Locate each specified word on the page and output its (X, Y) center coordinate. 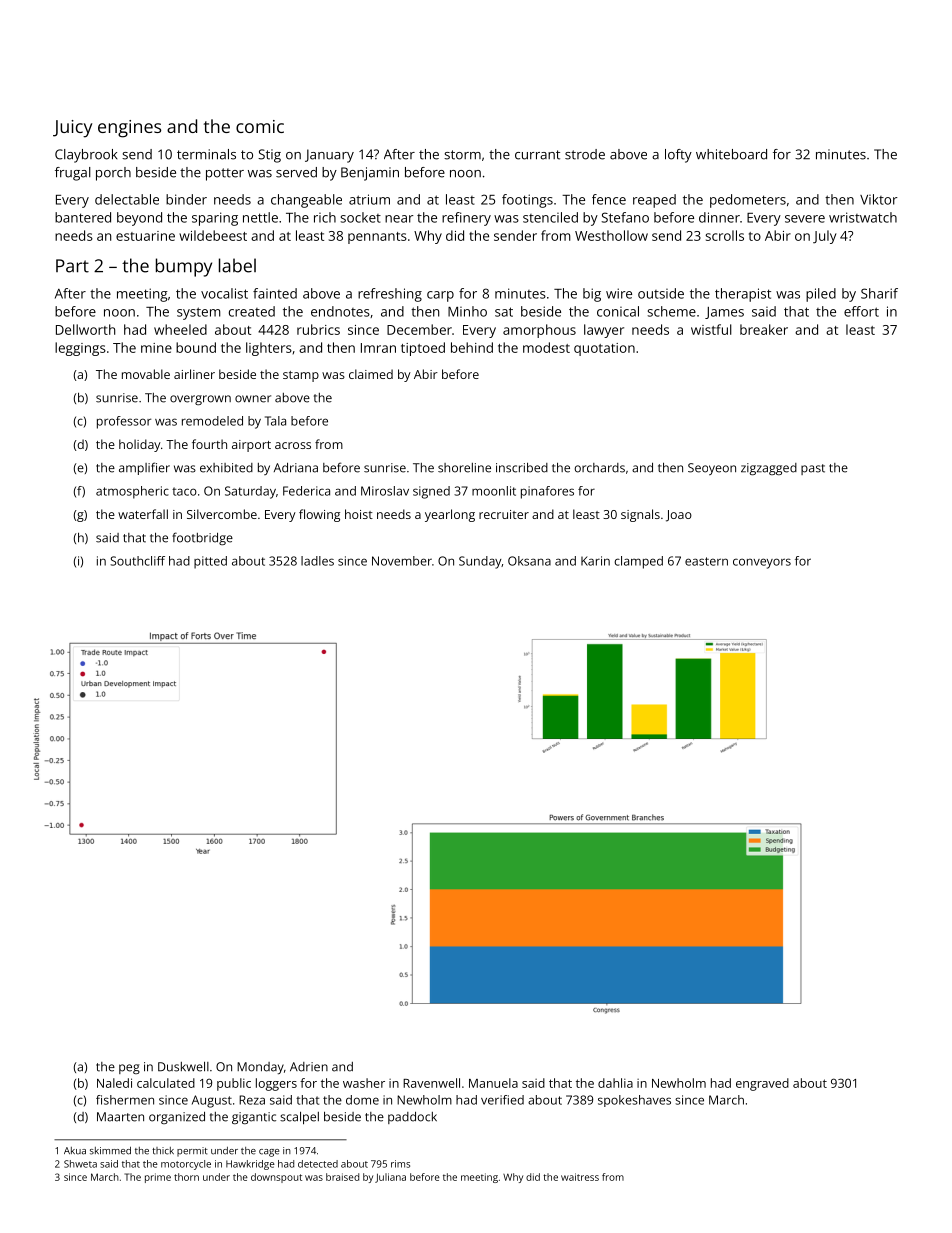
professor (124, 422)
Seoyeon (712, 469)
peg (129, 1069)
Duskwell (183, 1067)
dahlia (615, 1083)
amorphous (539, 331)
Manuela (493, 1083)
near (399, 219)
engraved (762, 1084)
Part (72, 266)
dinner (719, 217)
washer (364, 1083)
